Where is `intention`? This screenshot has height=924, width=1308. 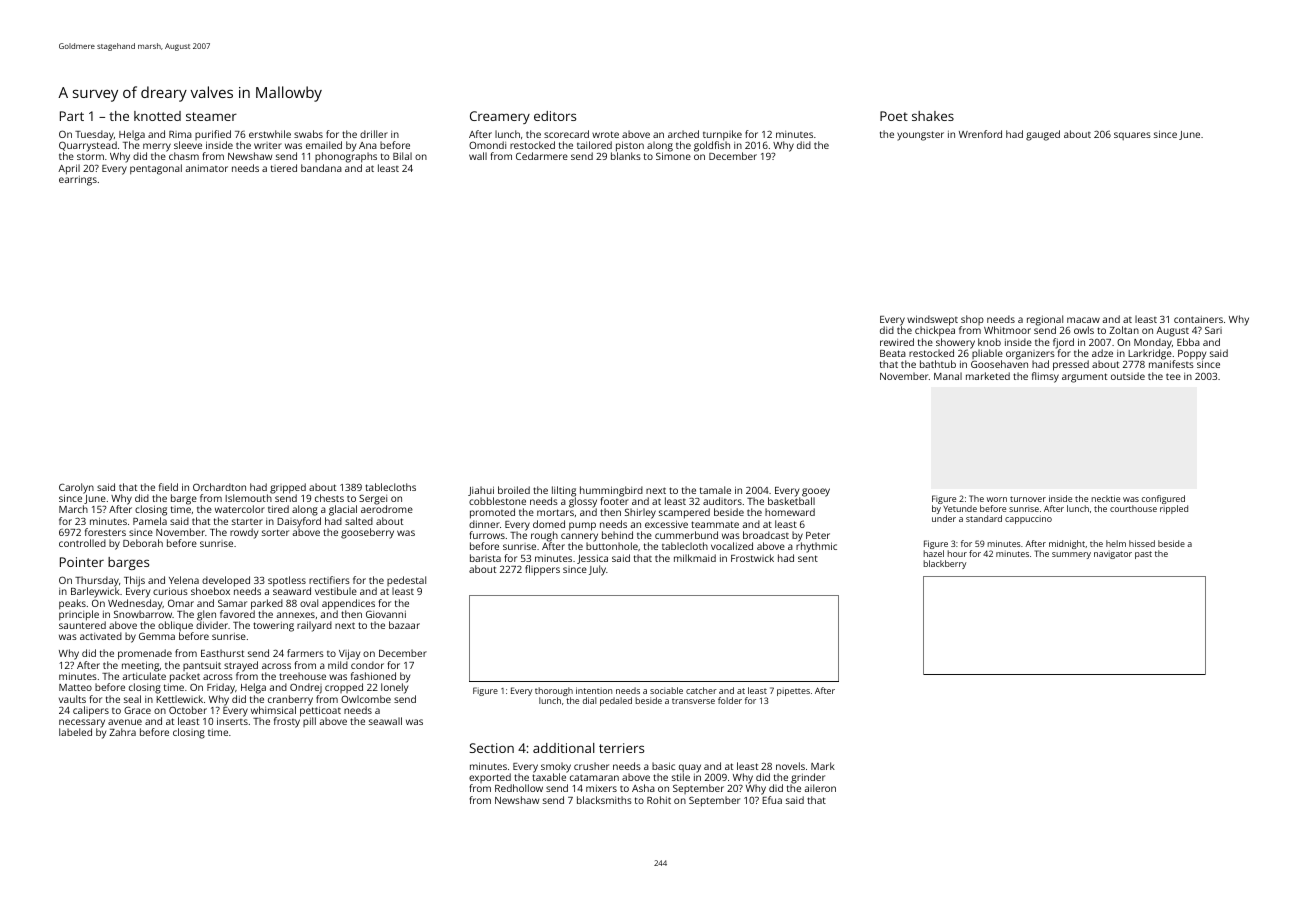 intention is located at coordinates (594, 690).
